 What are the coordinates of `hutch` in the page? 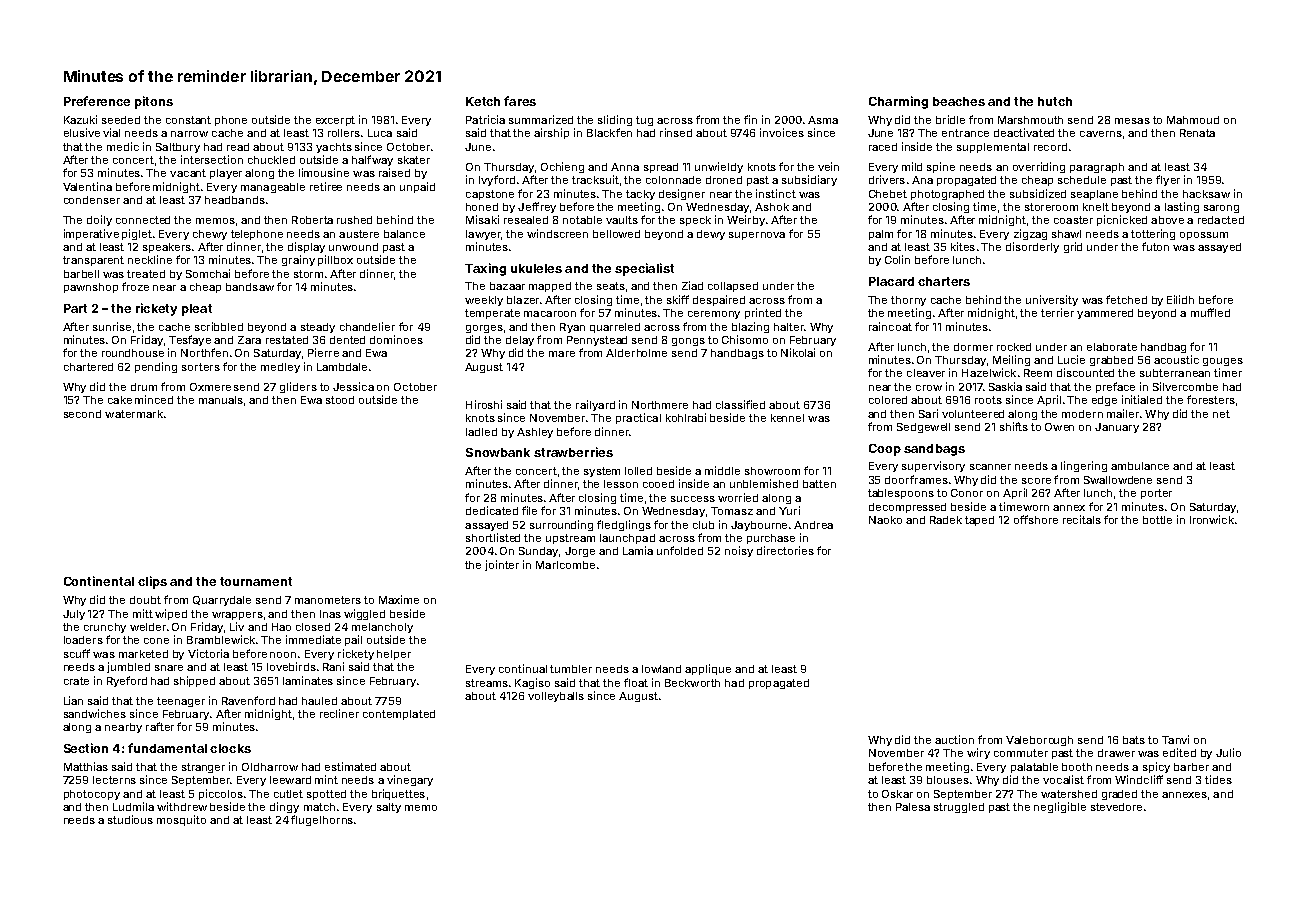 It's located at (1055, 101).
